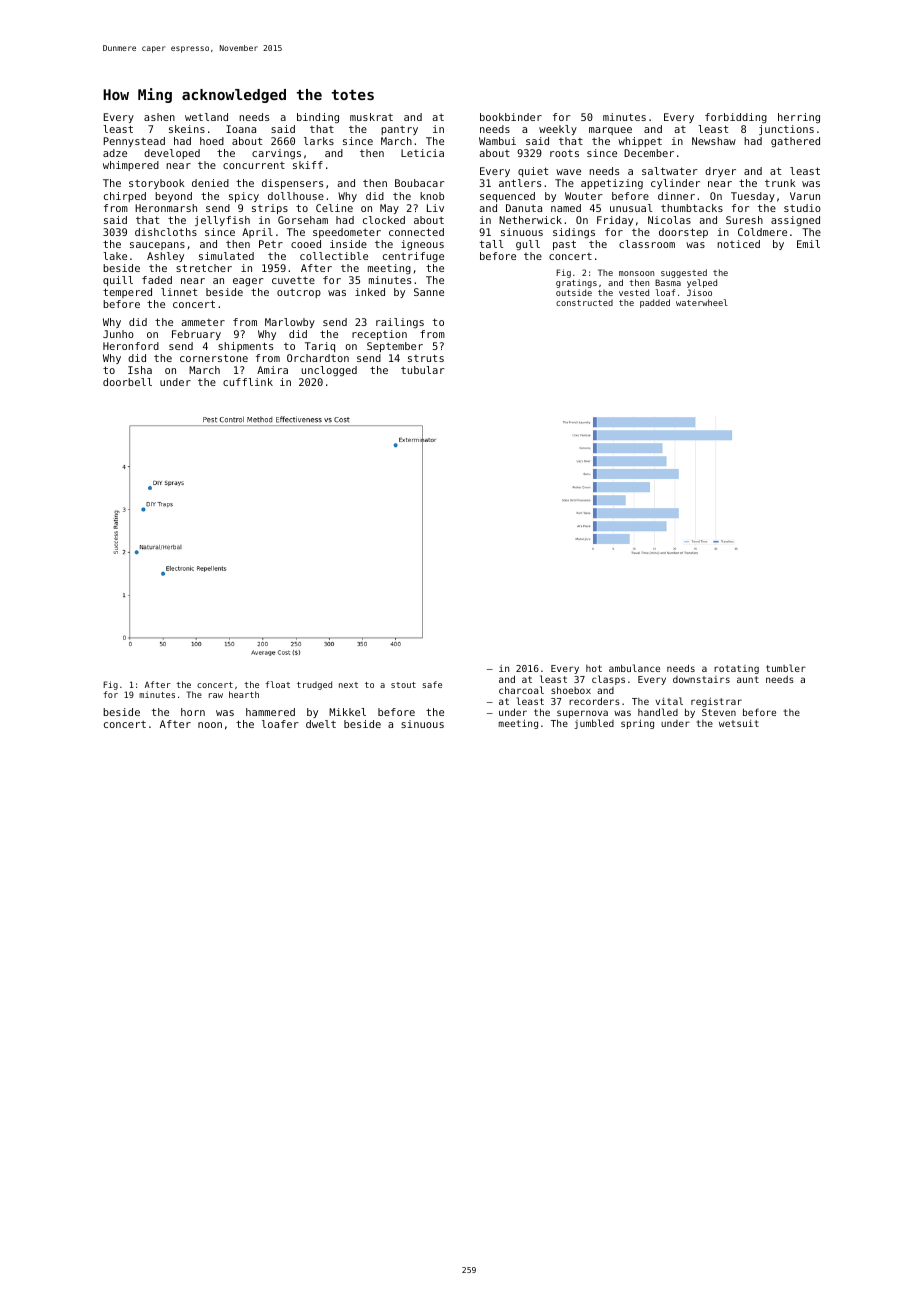  What do you see at coordinates (248, 382) in the screenshot?
I see `cufflink` at bounding box center [248, 382].
